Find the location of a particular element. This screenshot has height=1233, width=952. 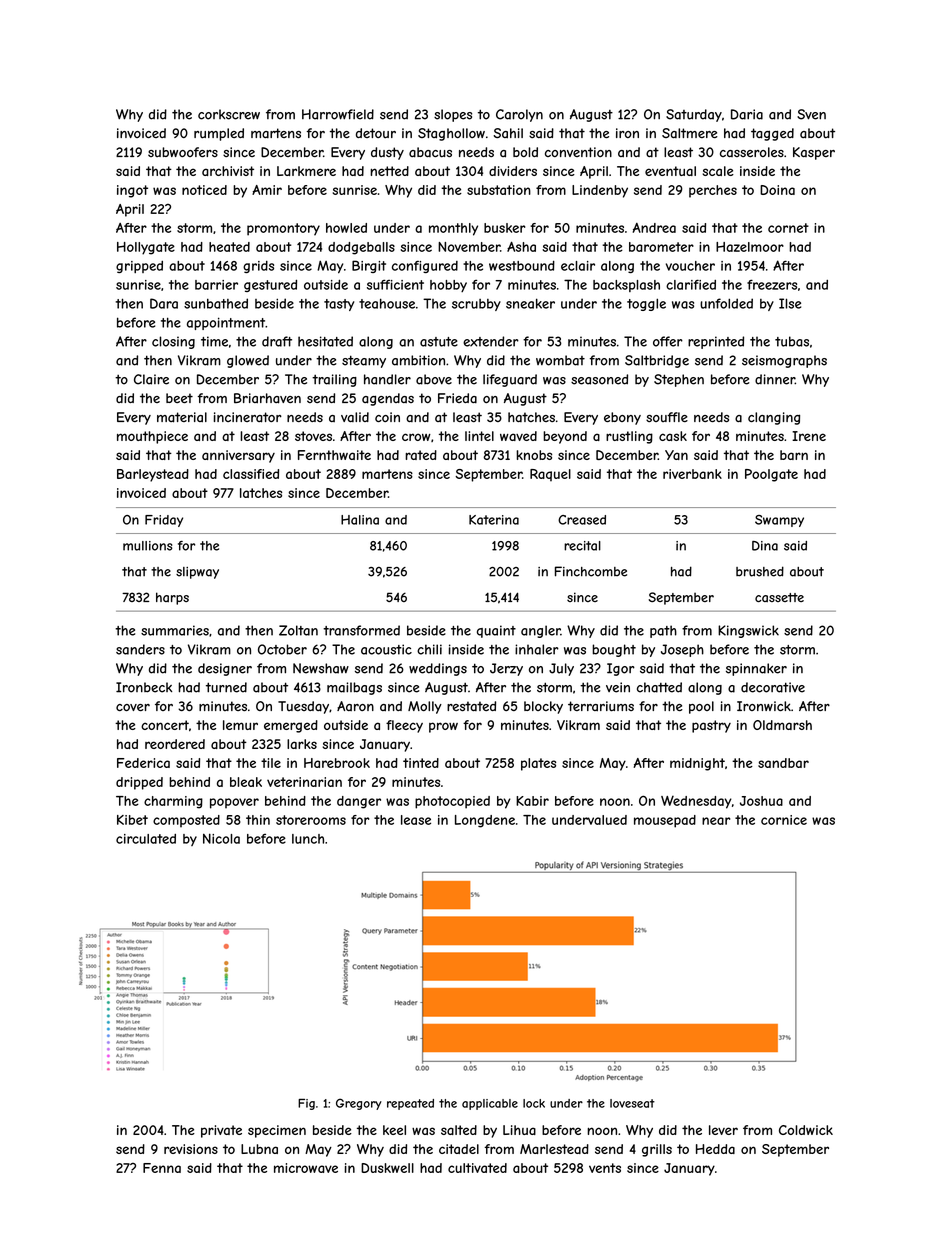

rated is located at coordinates (421, 455).
